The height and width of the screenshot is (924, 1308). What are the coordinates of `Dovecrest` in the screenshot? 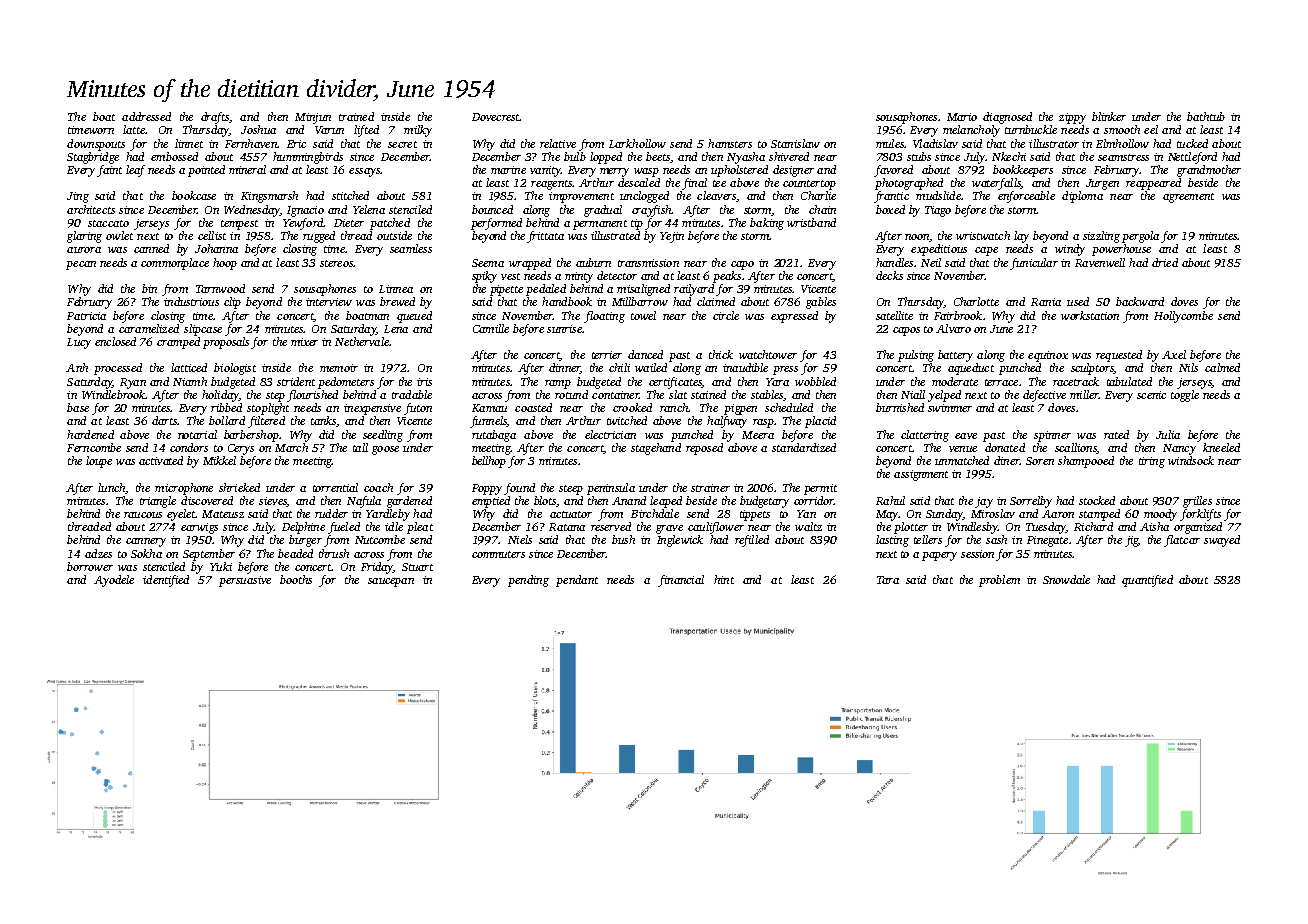 It's located at (496, 117).
